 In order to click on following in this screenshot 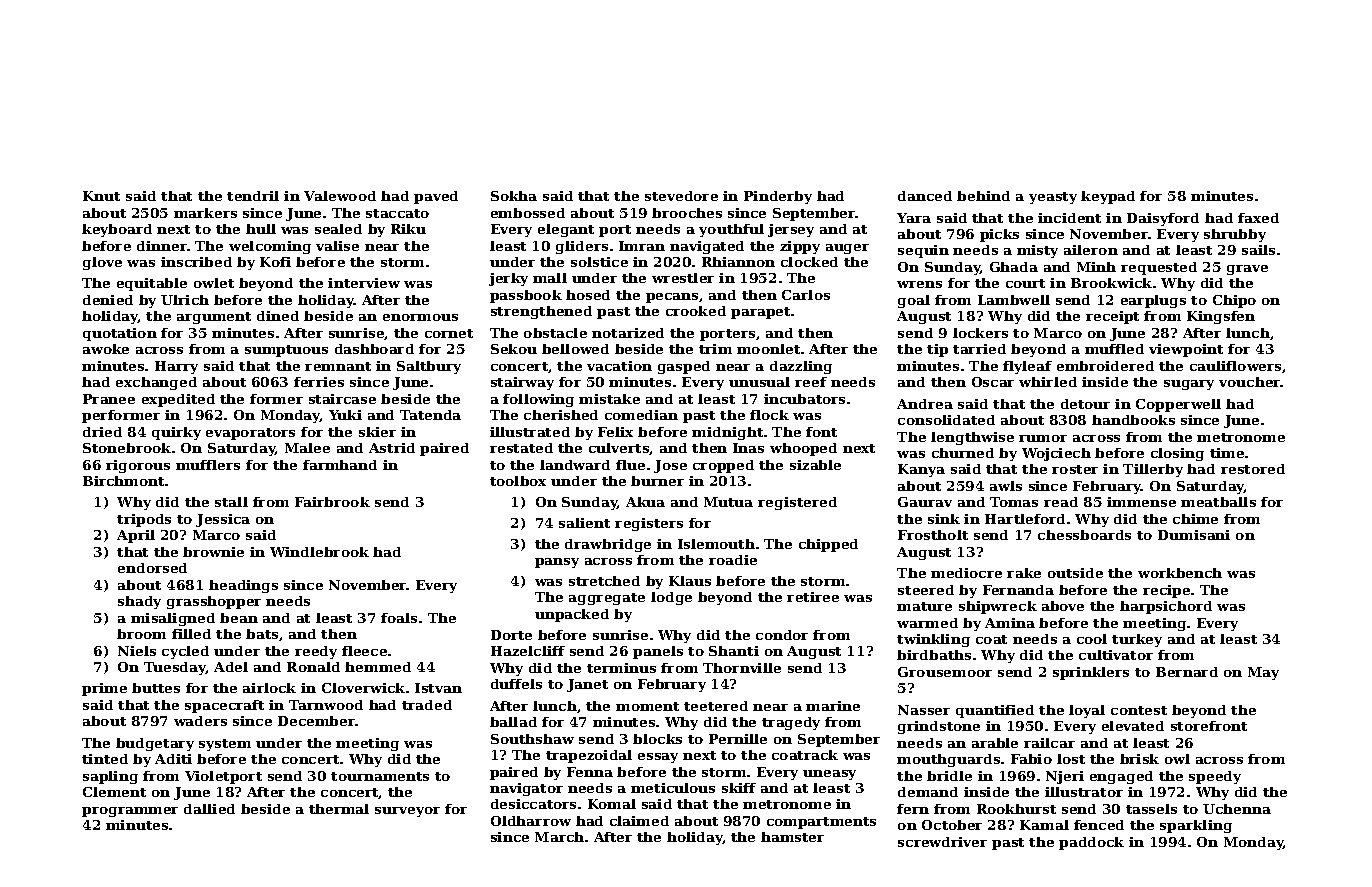, I will do `click(538, 400)`.
